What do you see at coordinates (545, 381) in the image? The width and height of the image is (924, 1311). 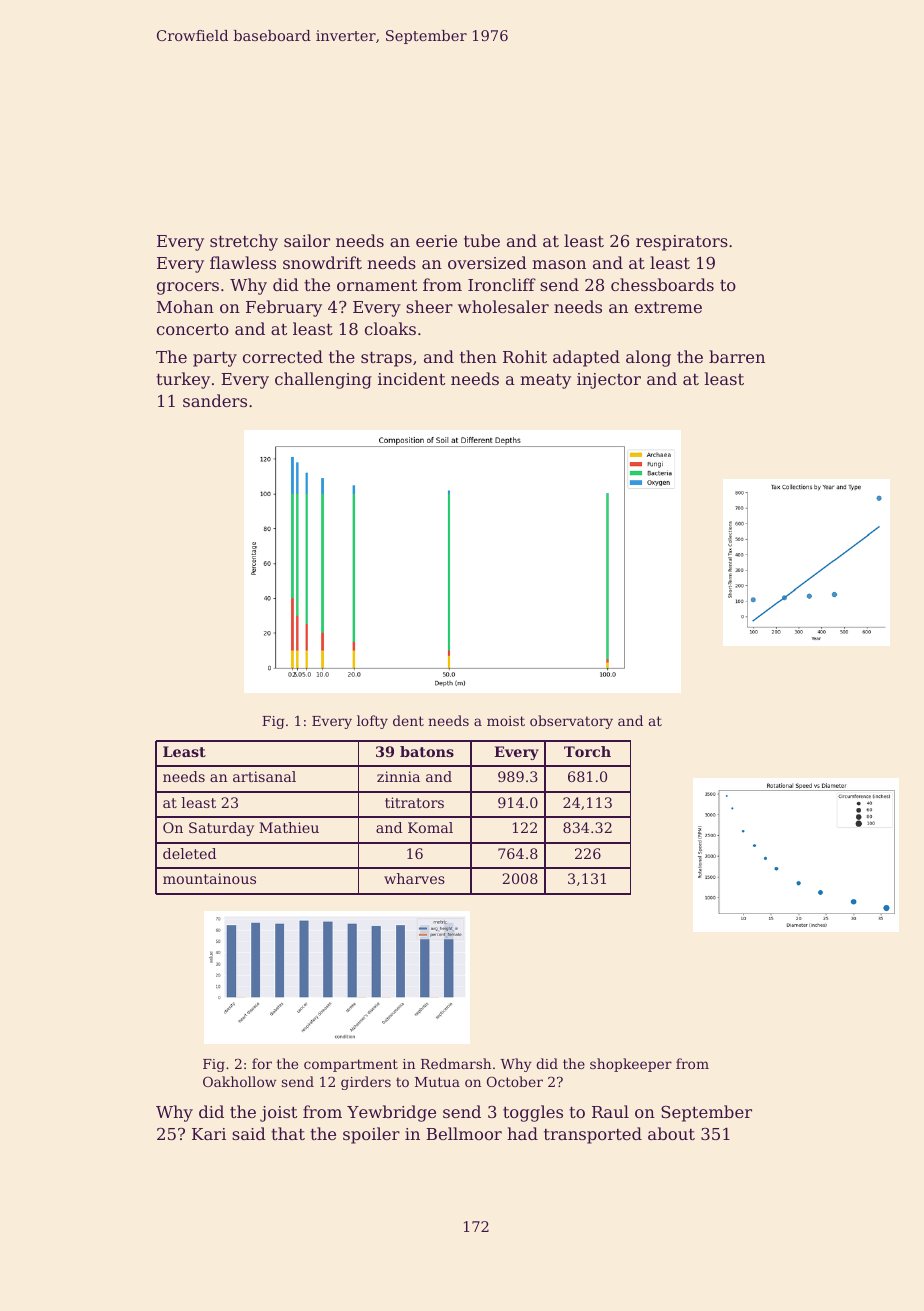 I see `meaty` at bounding box center [545, 381].
